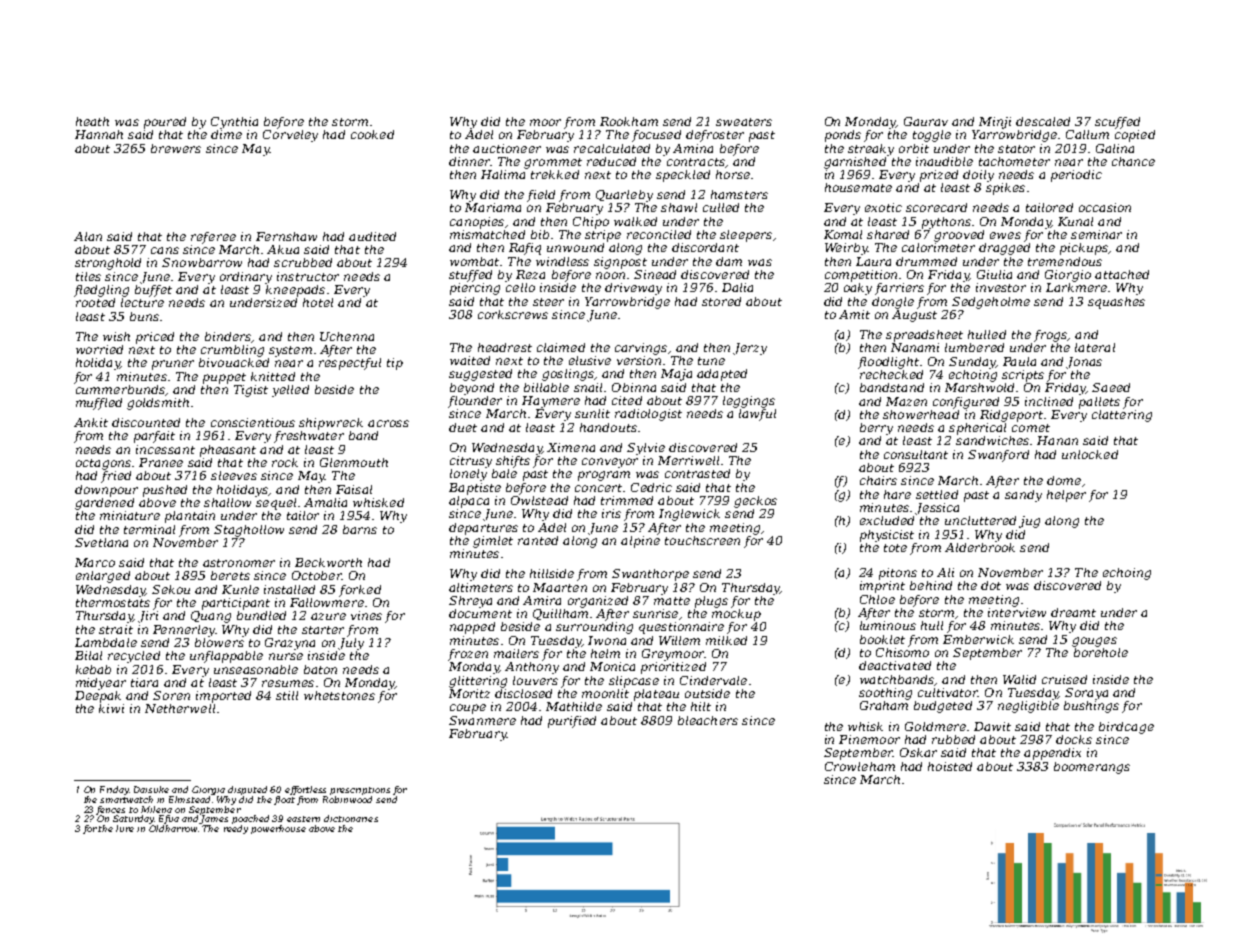  I want to click on Emberwick, so click(978, 639).
